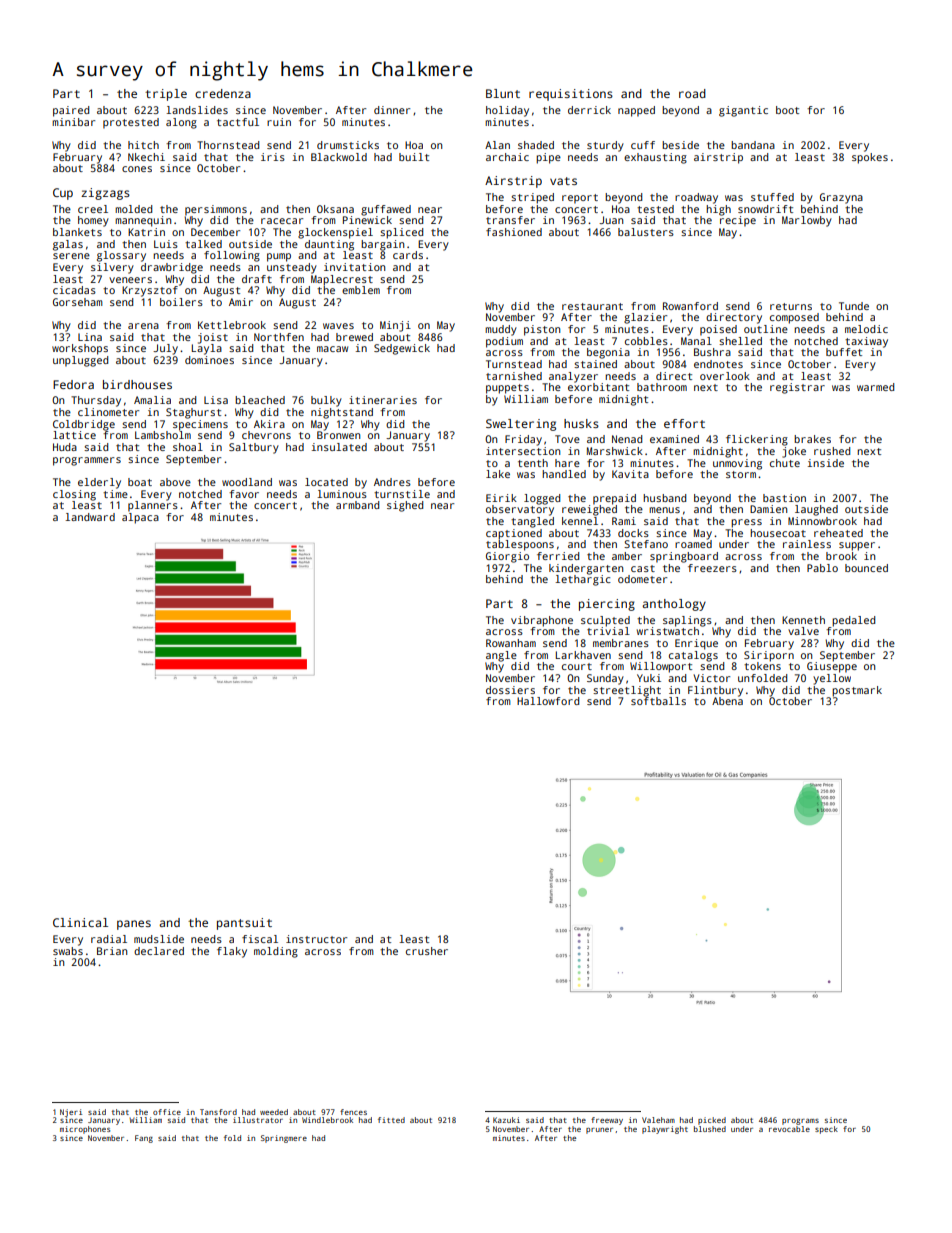 The width and height of the image is (952, 1233). Describe the element at coordinates (71, 111) in the image. I see `paired` at that location.
